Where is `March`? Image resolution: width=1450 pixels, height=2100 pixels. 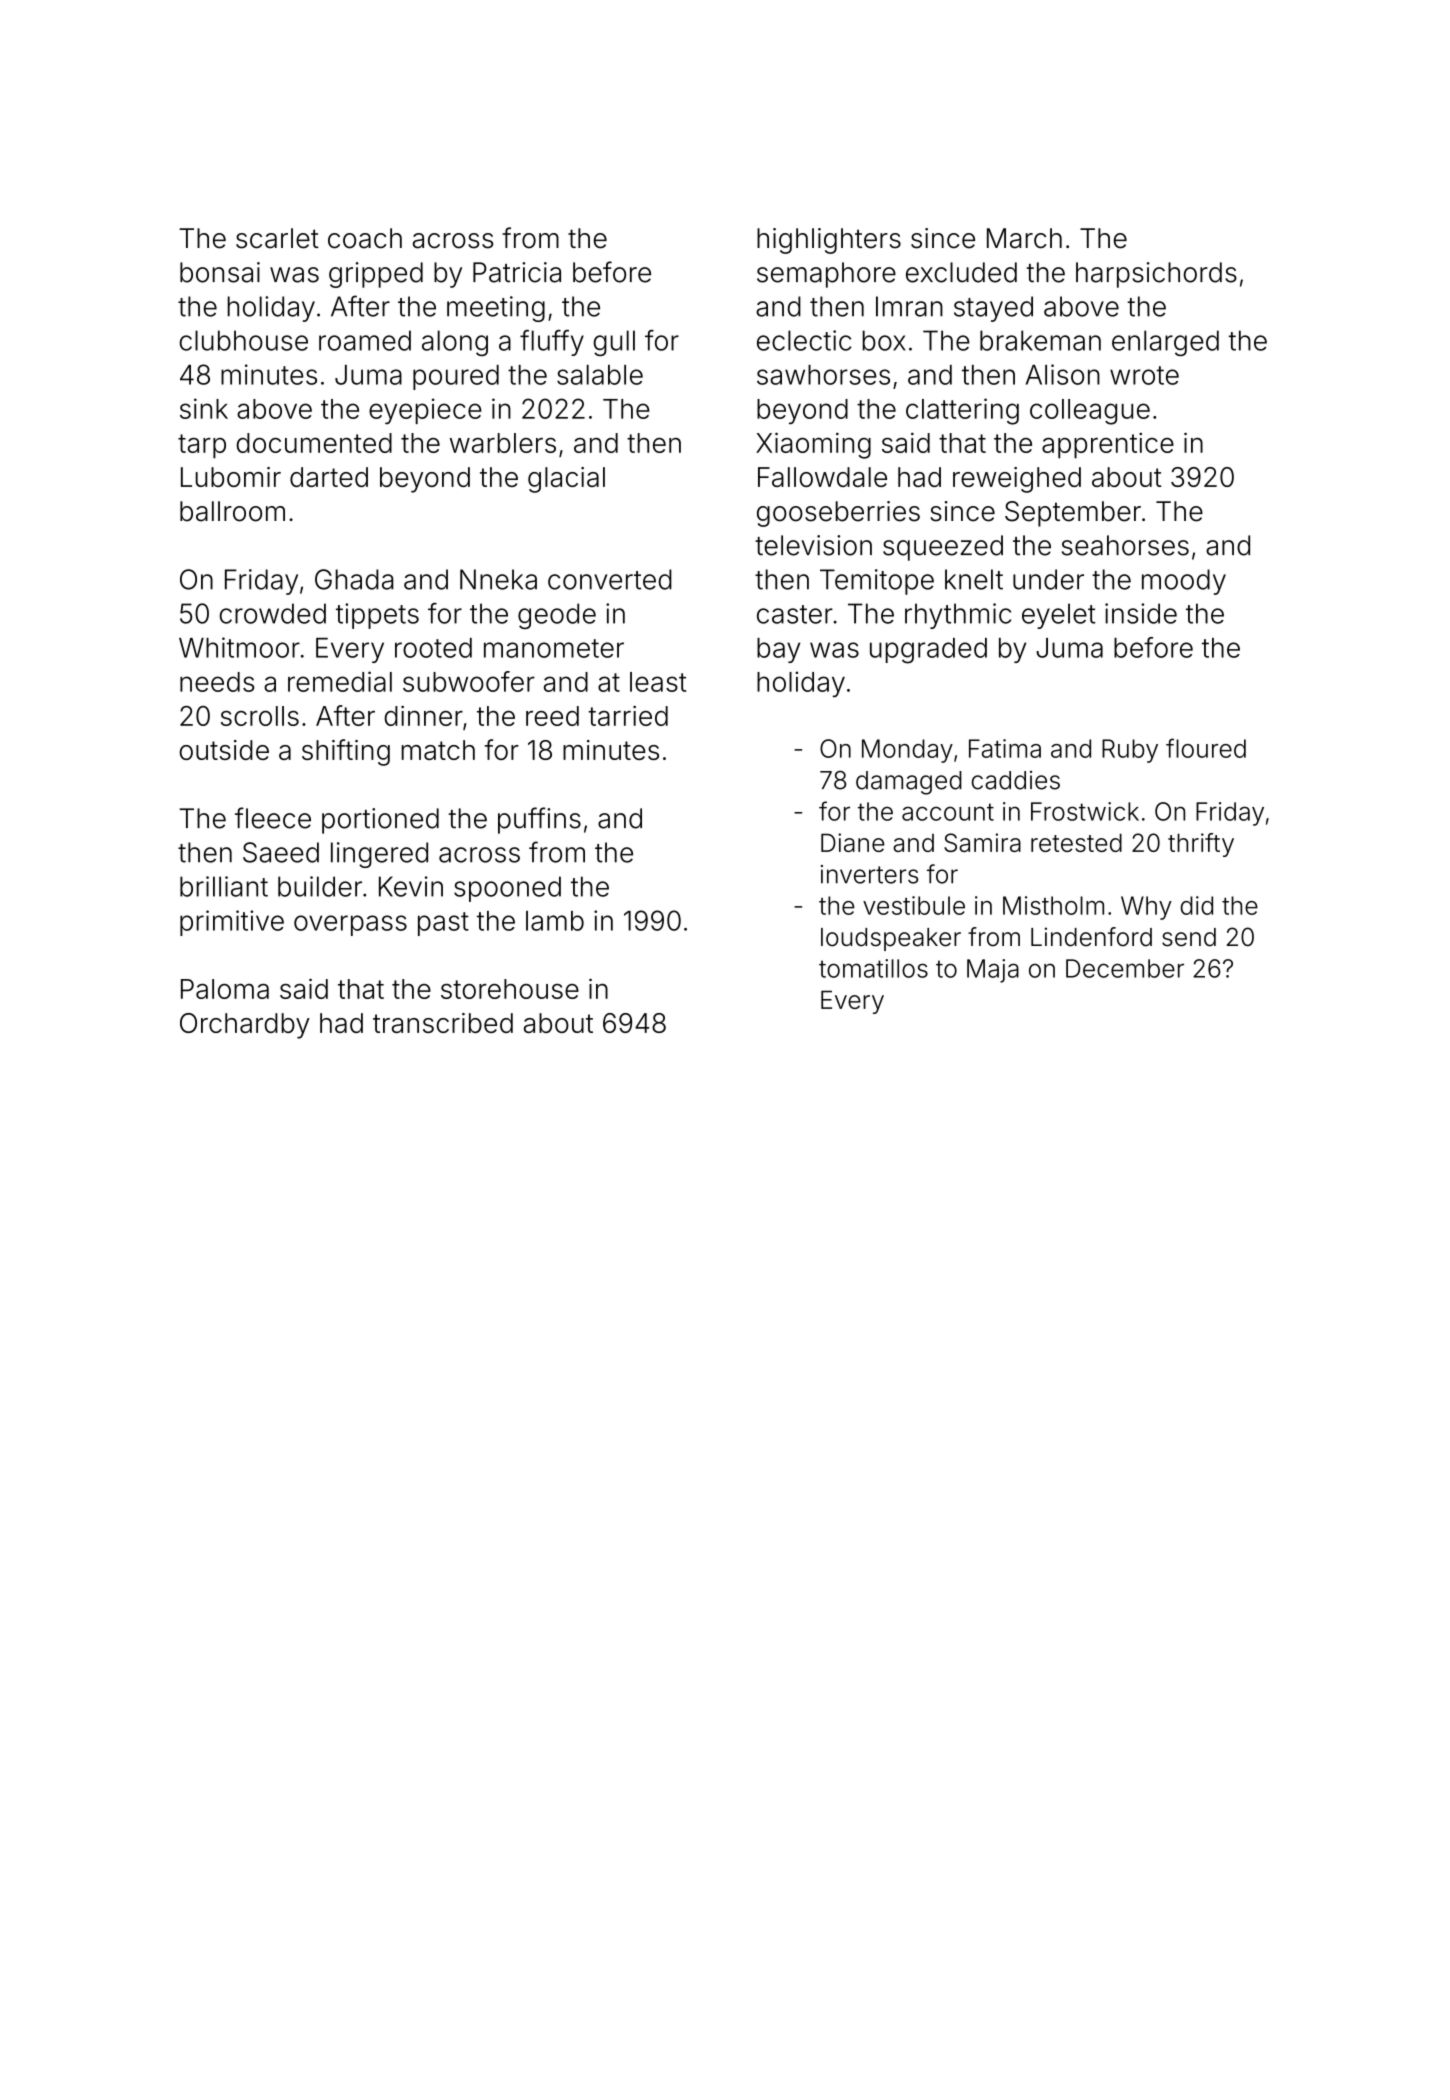 March is located at coordinates (1024, 238).
